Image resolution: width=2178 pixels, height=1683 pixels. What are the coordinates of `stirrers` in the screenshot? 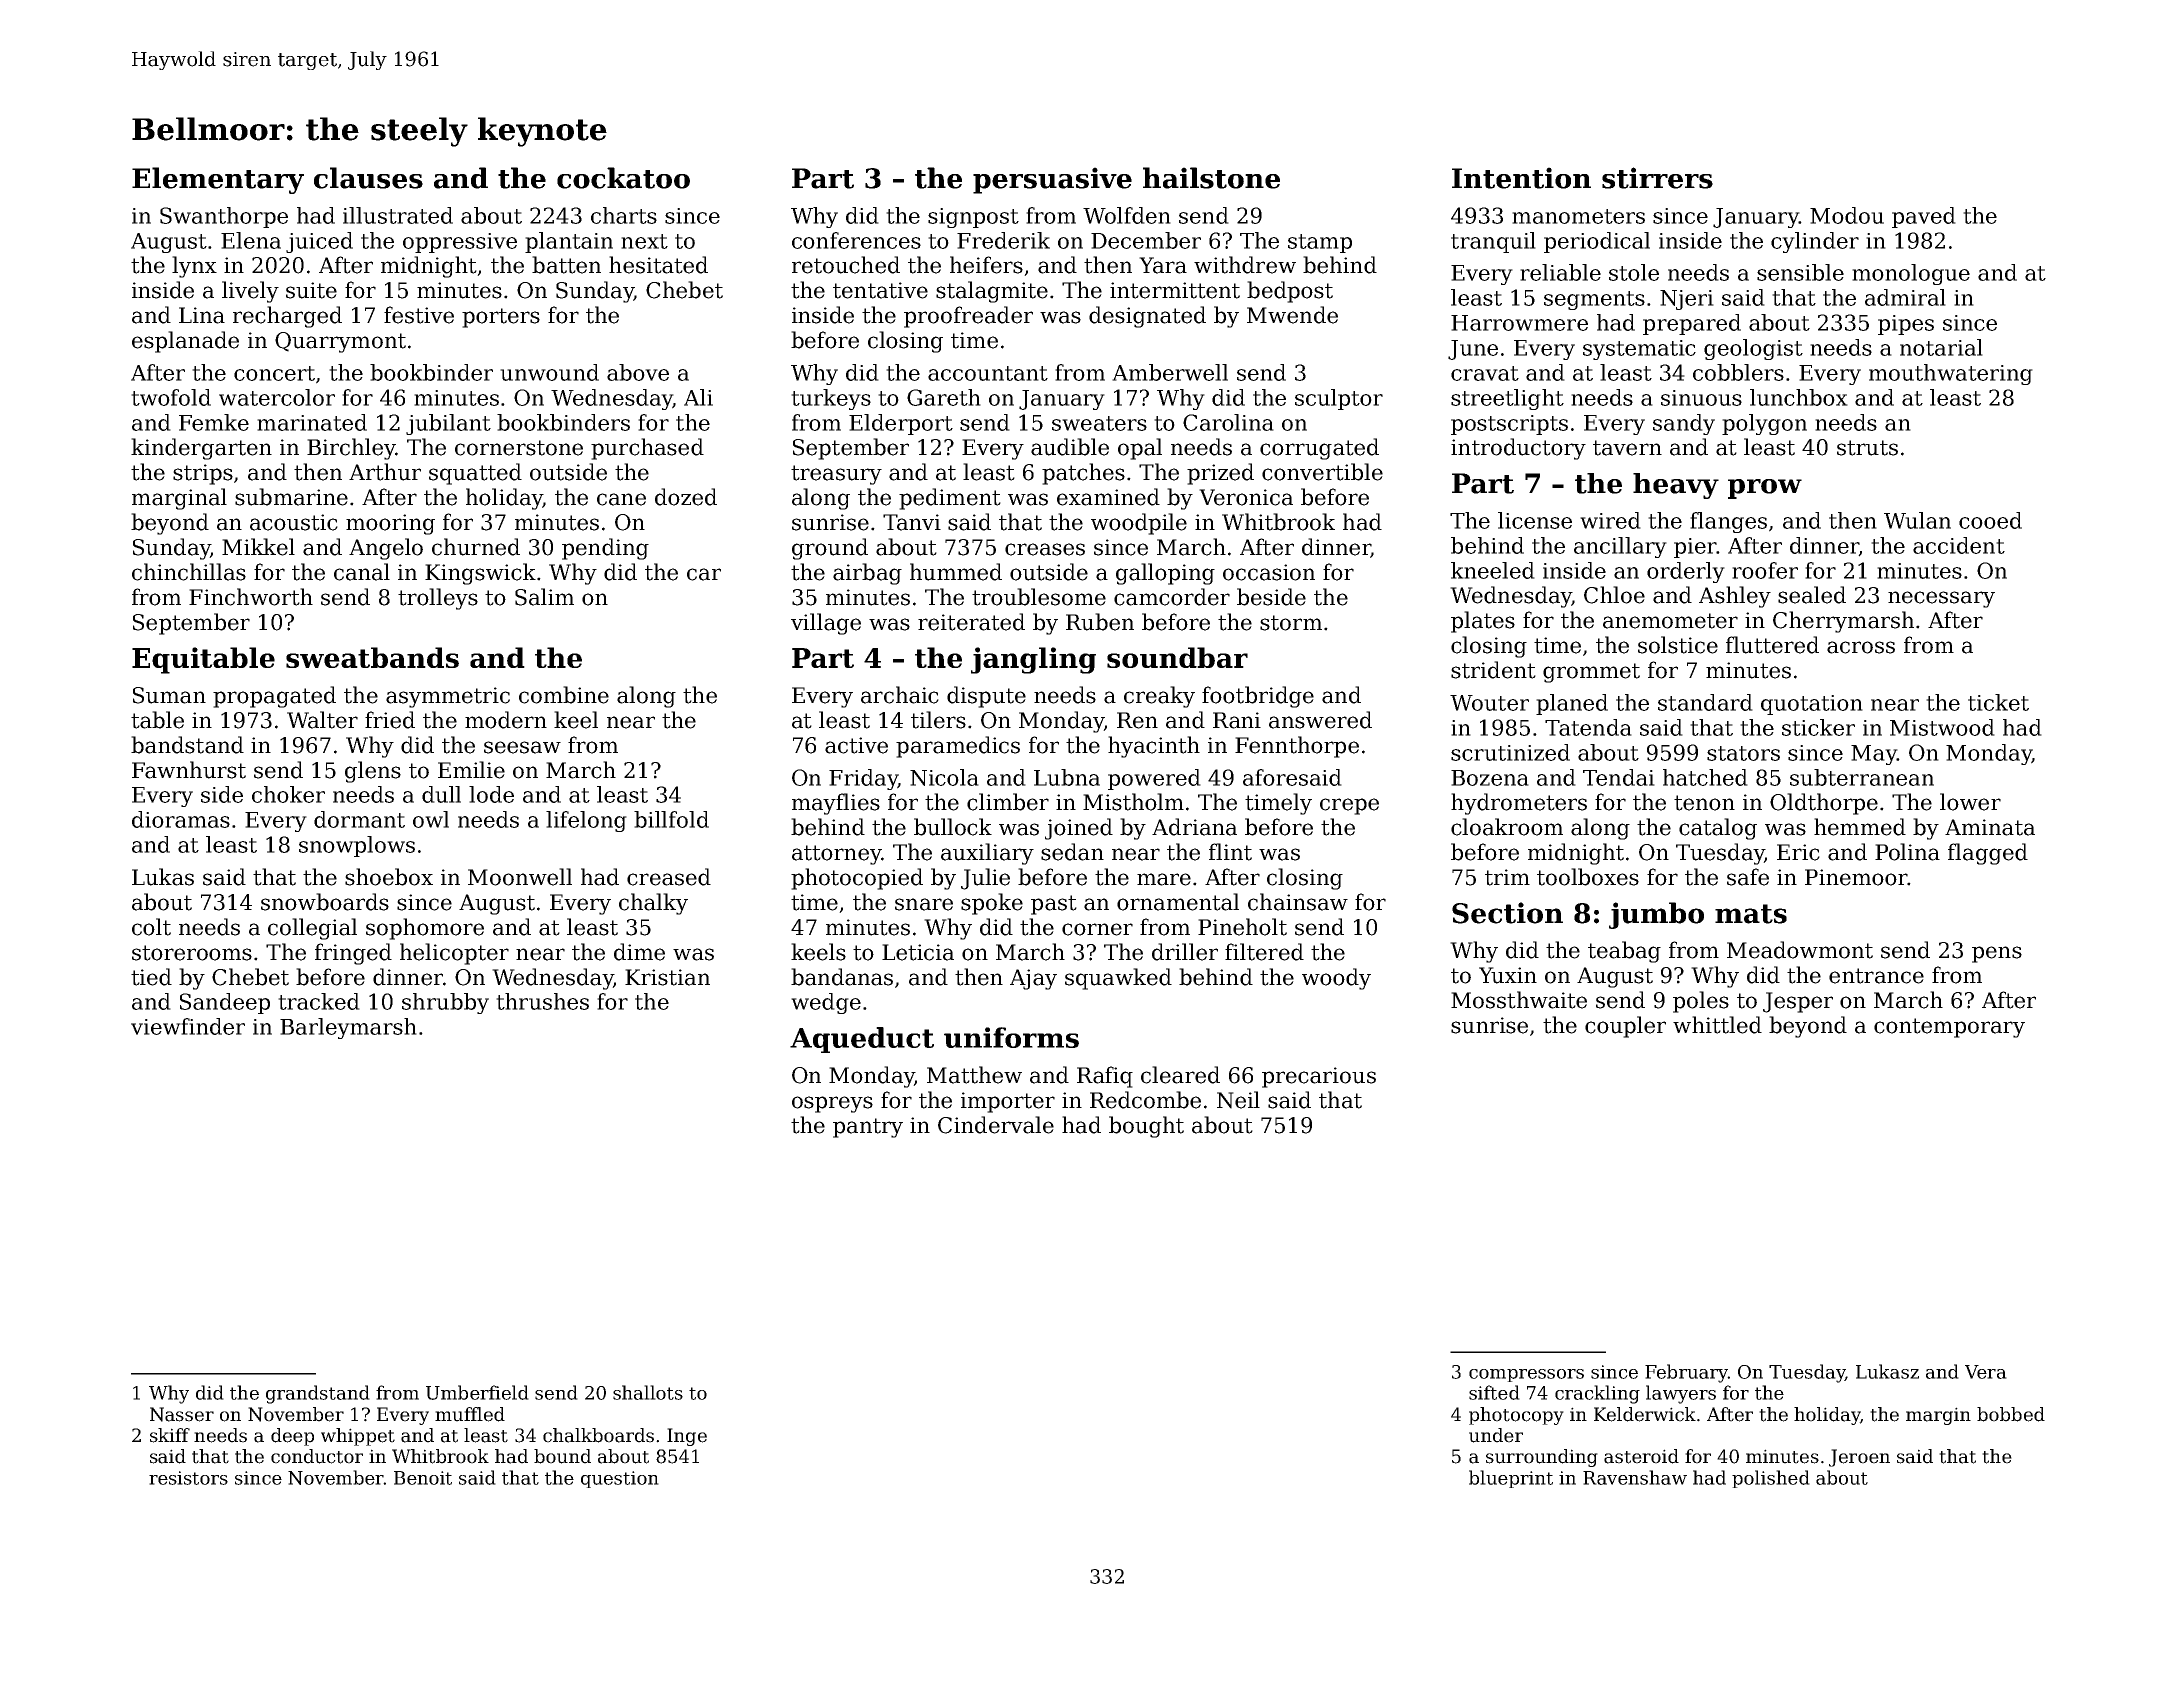 It's located at (1657, 178).
